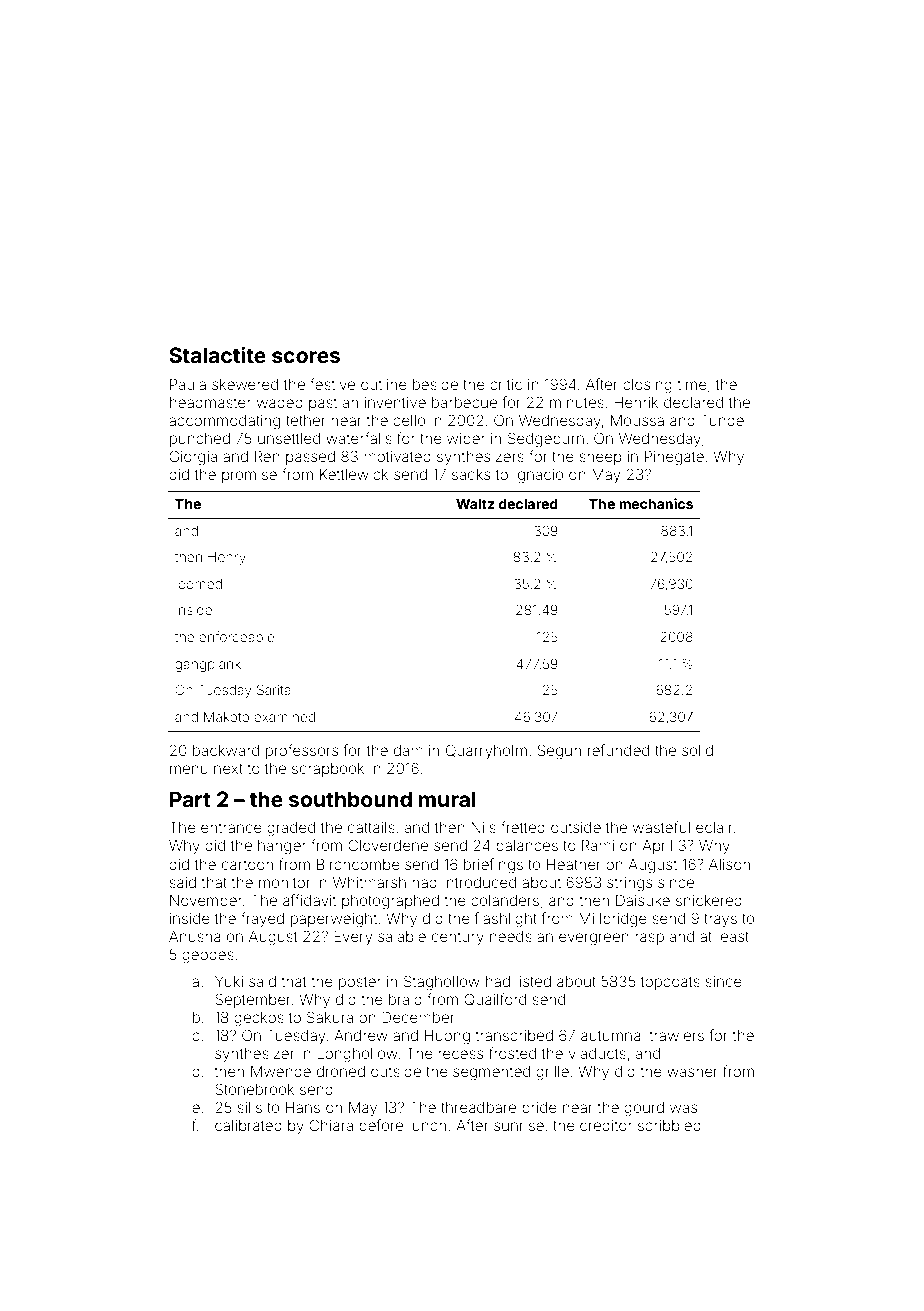  I want to click on Henry, so click(227, 558).
